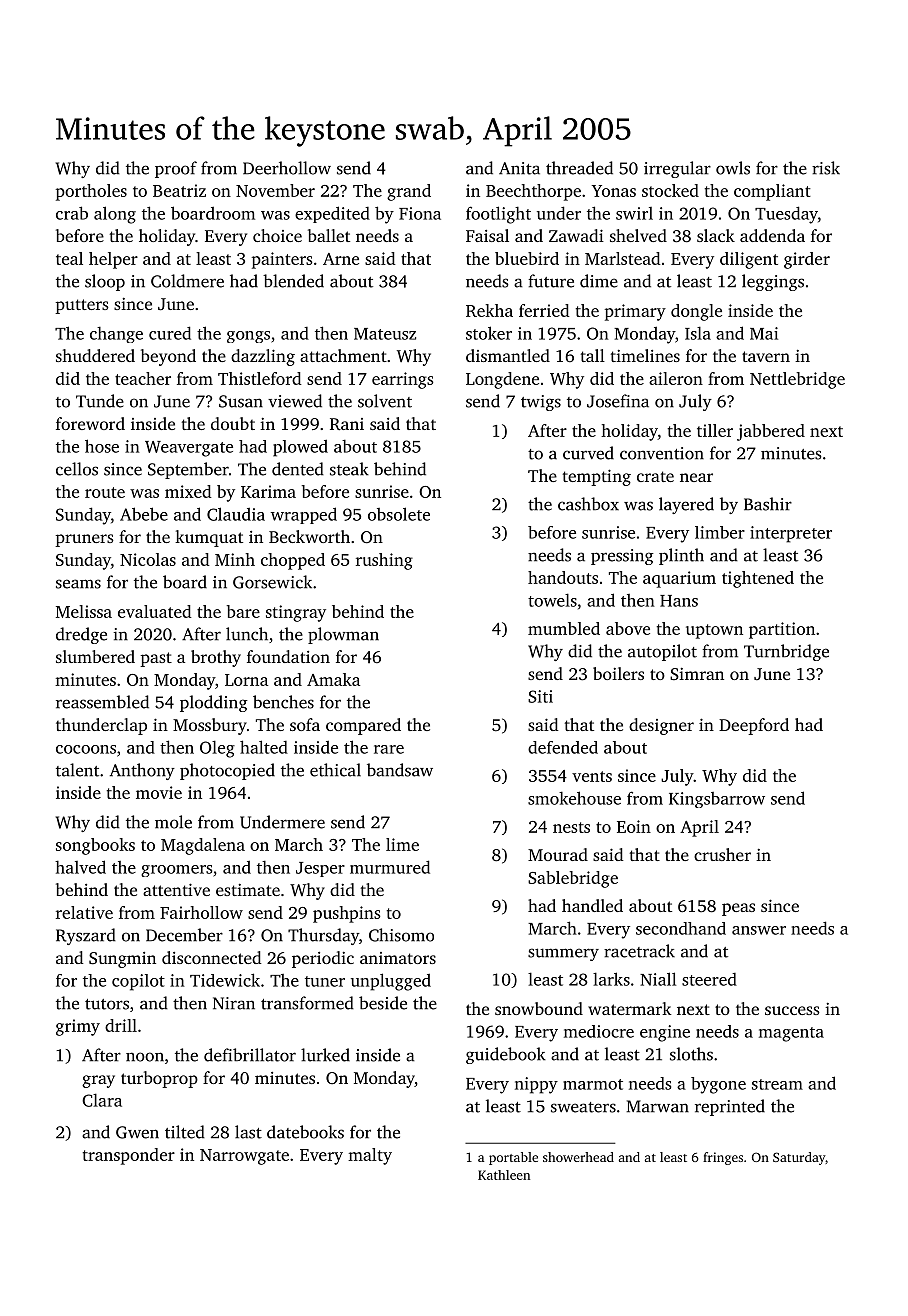 This screenshot has width=908, height=1316. Describe the element at coordinates (287, 168) in the screenshot. I see `Deerhollow` at that location.
